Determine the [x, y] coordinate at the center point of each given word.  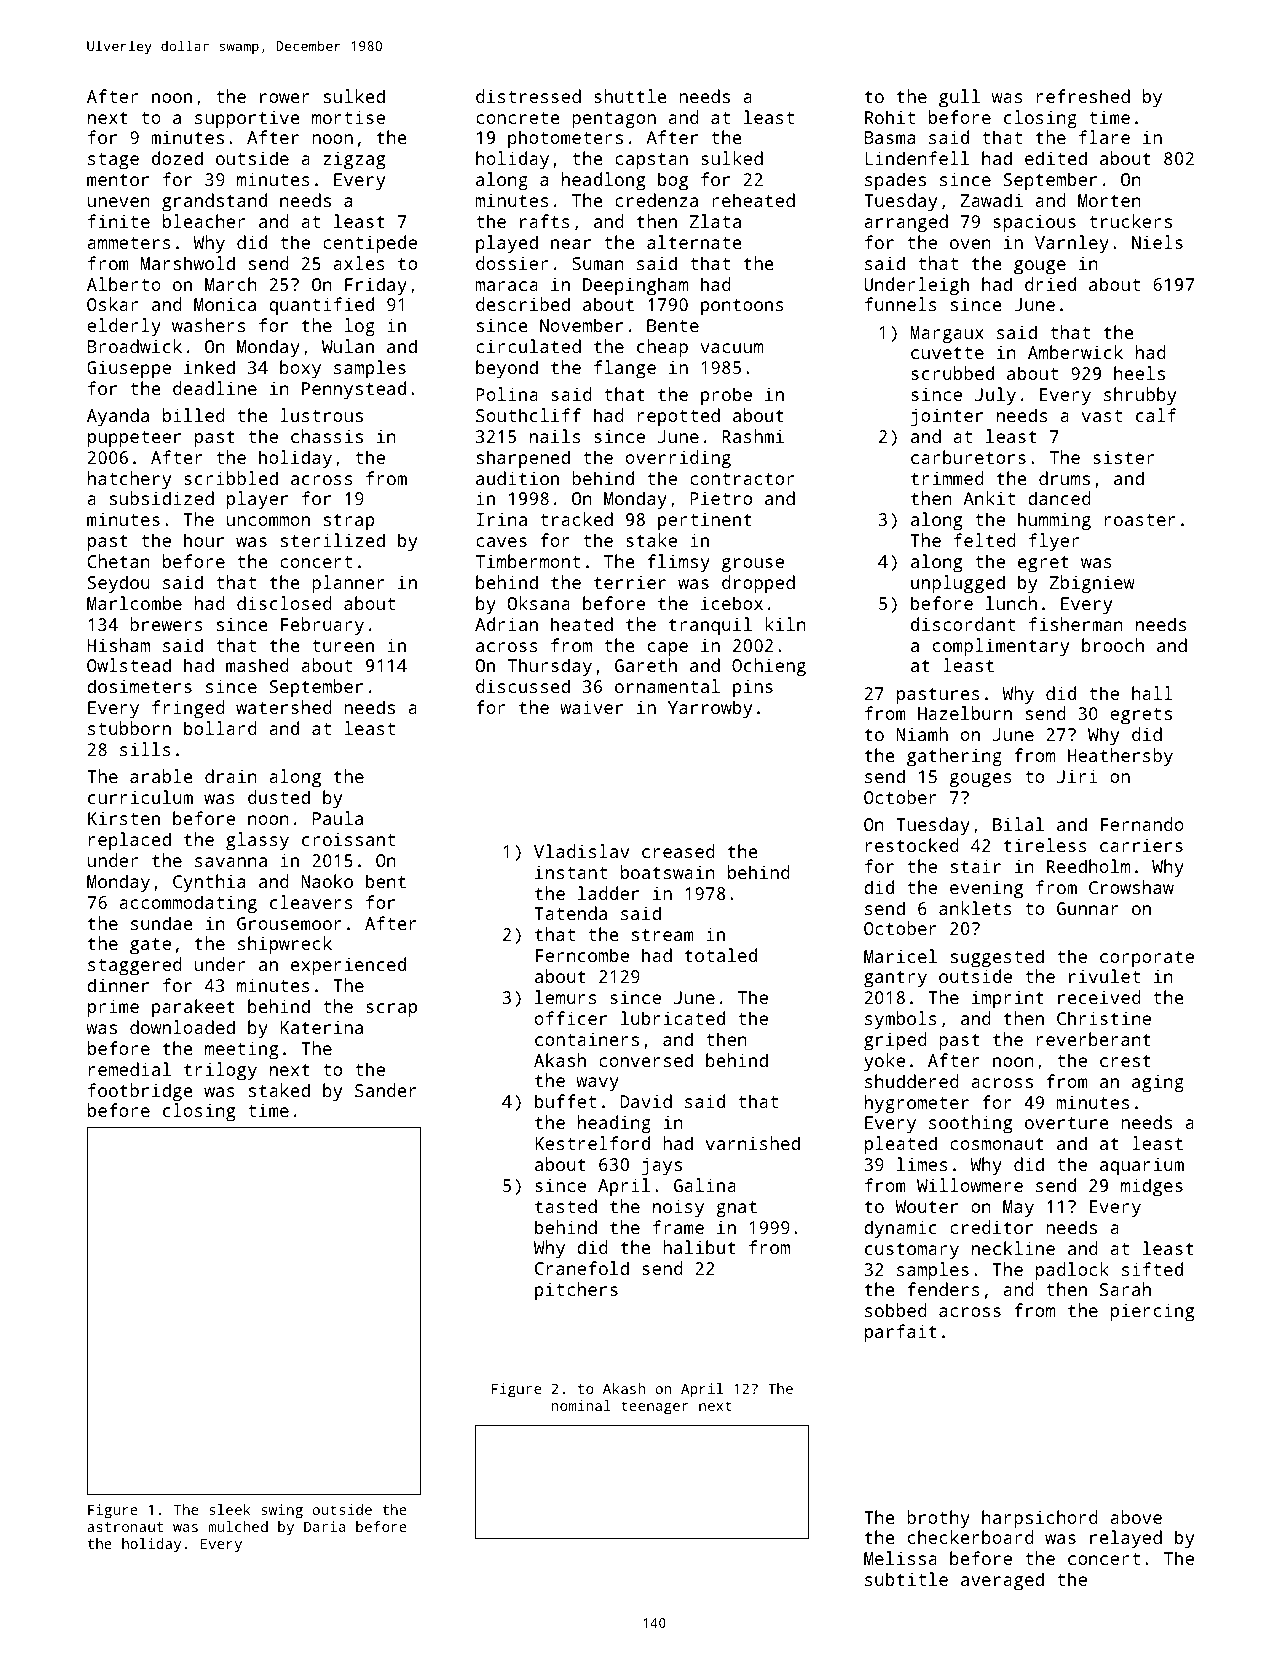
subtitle [906, 1579]
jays [662, 1166]
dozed [177, 158]
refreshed [1083, 96]
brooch [1113, 645]
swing [282, 1511]
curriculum [140, 797]
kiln [785, 624]
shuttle [630, 96]
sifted [1152, 1269]
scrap [391, 1010]
